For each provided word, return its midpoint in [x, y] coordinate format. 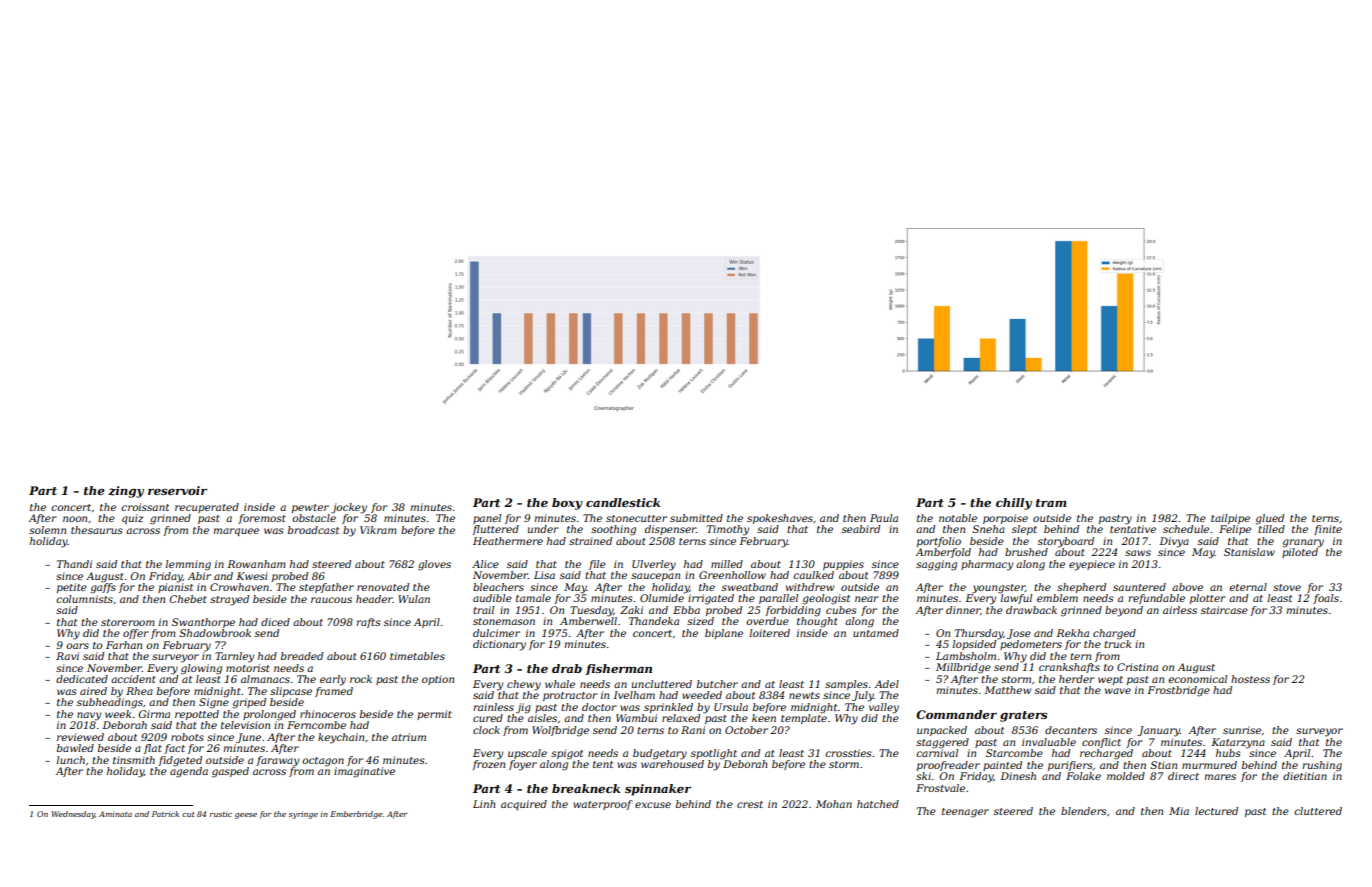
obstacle [314, 518]
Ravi [67, 656]
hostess [1250, 679]
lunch [71, 760]
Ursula [731, 707]
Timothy [728, 530]
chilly [1014, 504]
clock [486, 730]
